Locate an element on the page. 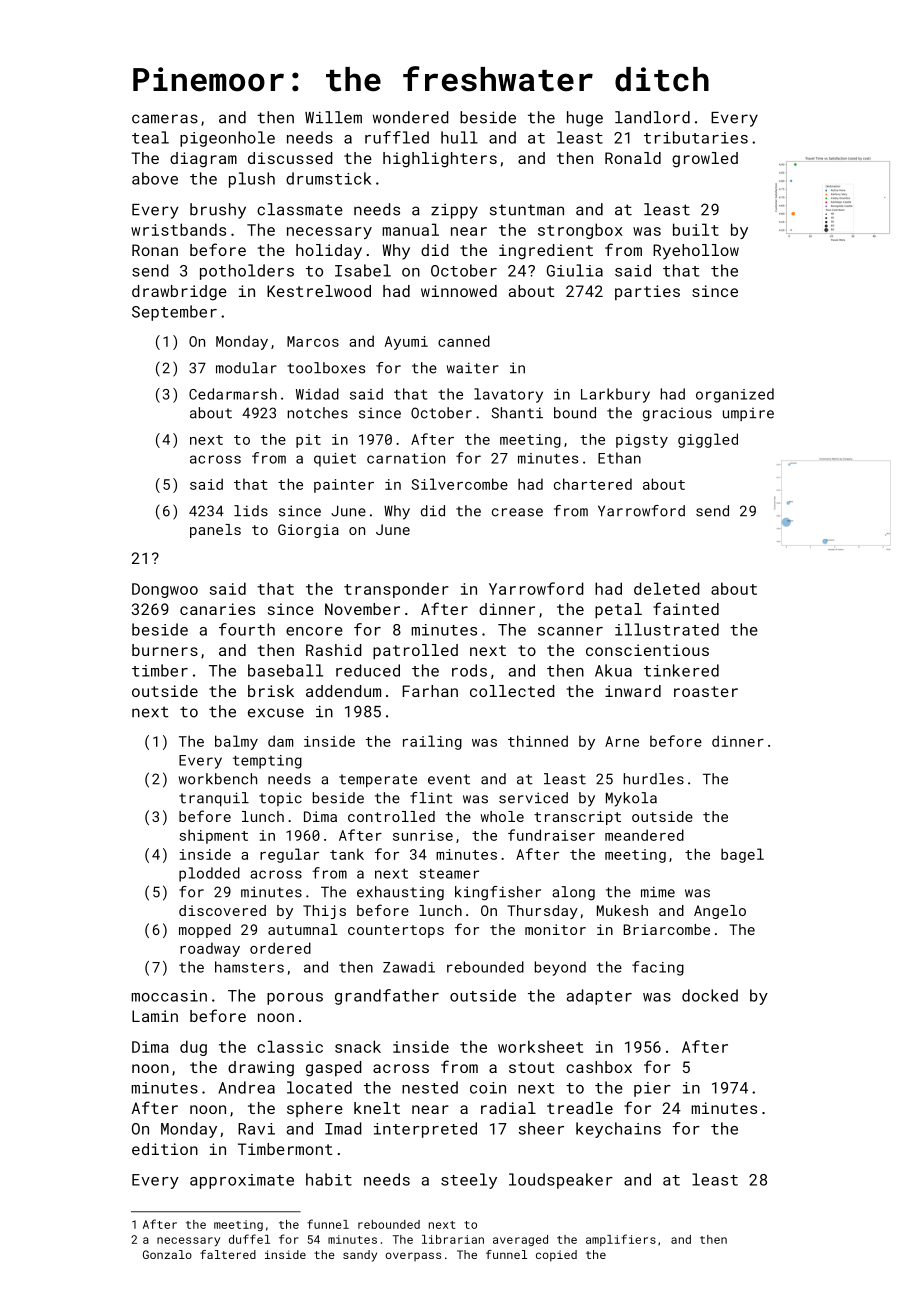  coin is located at coordinates (488, 1088).
